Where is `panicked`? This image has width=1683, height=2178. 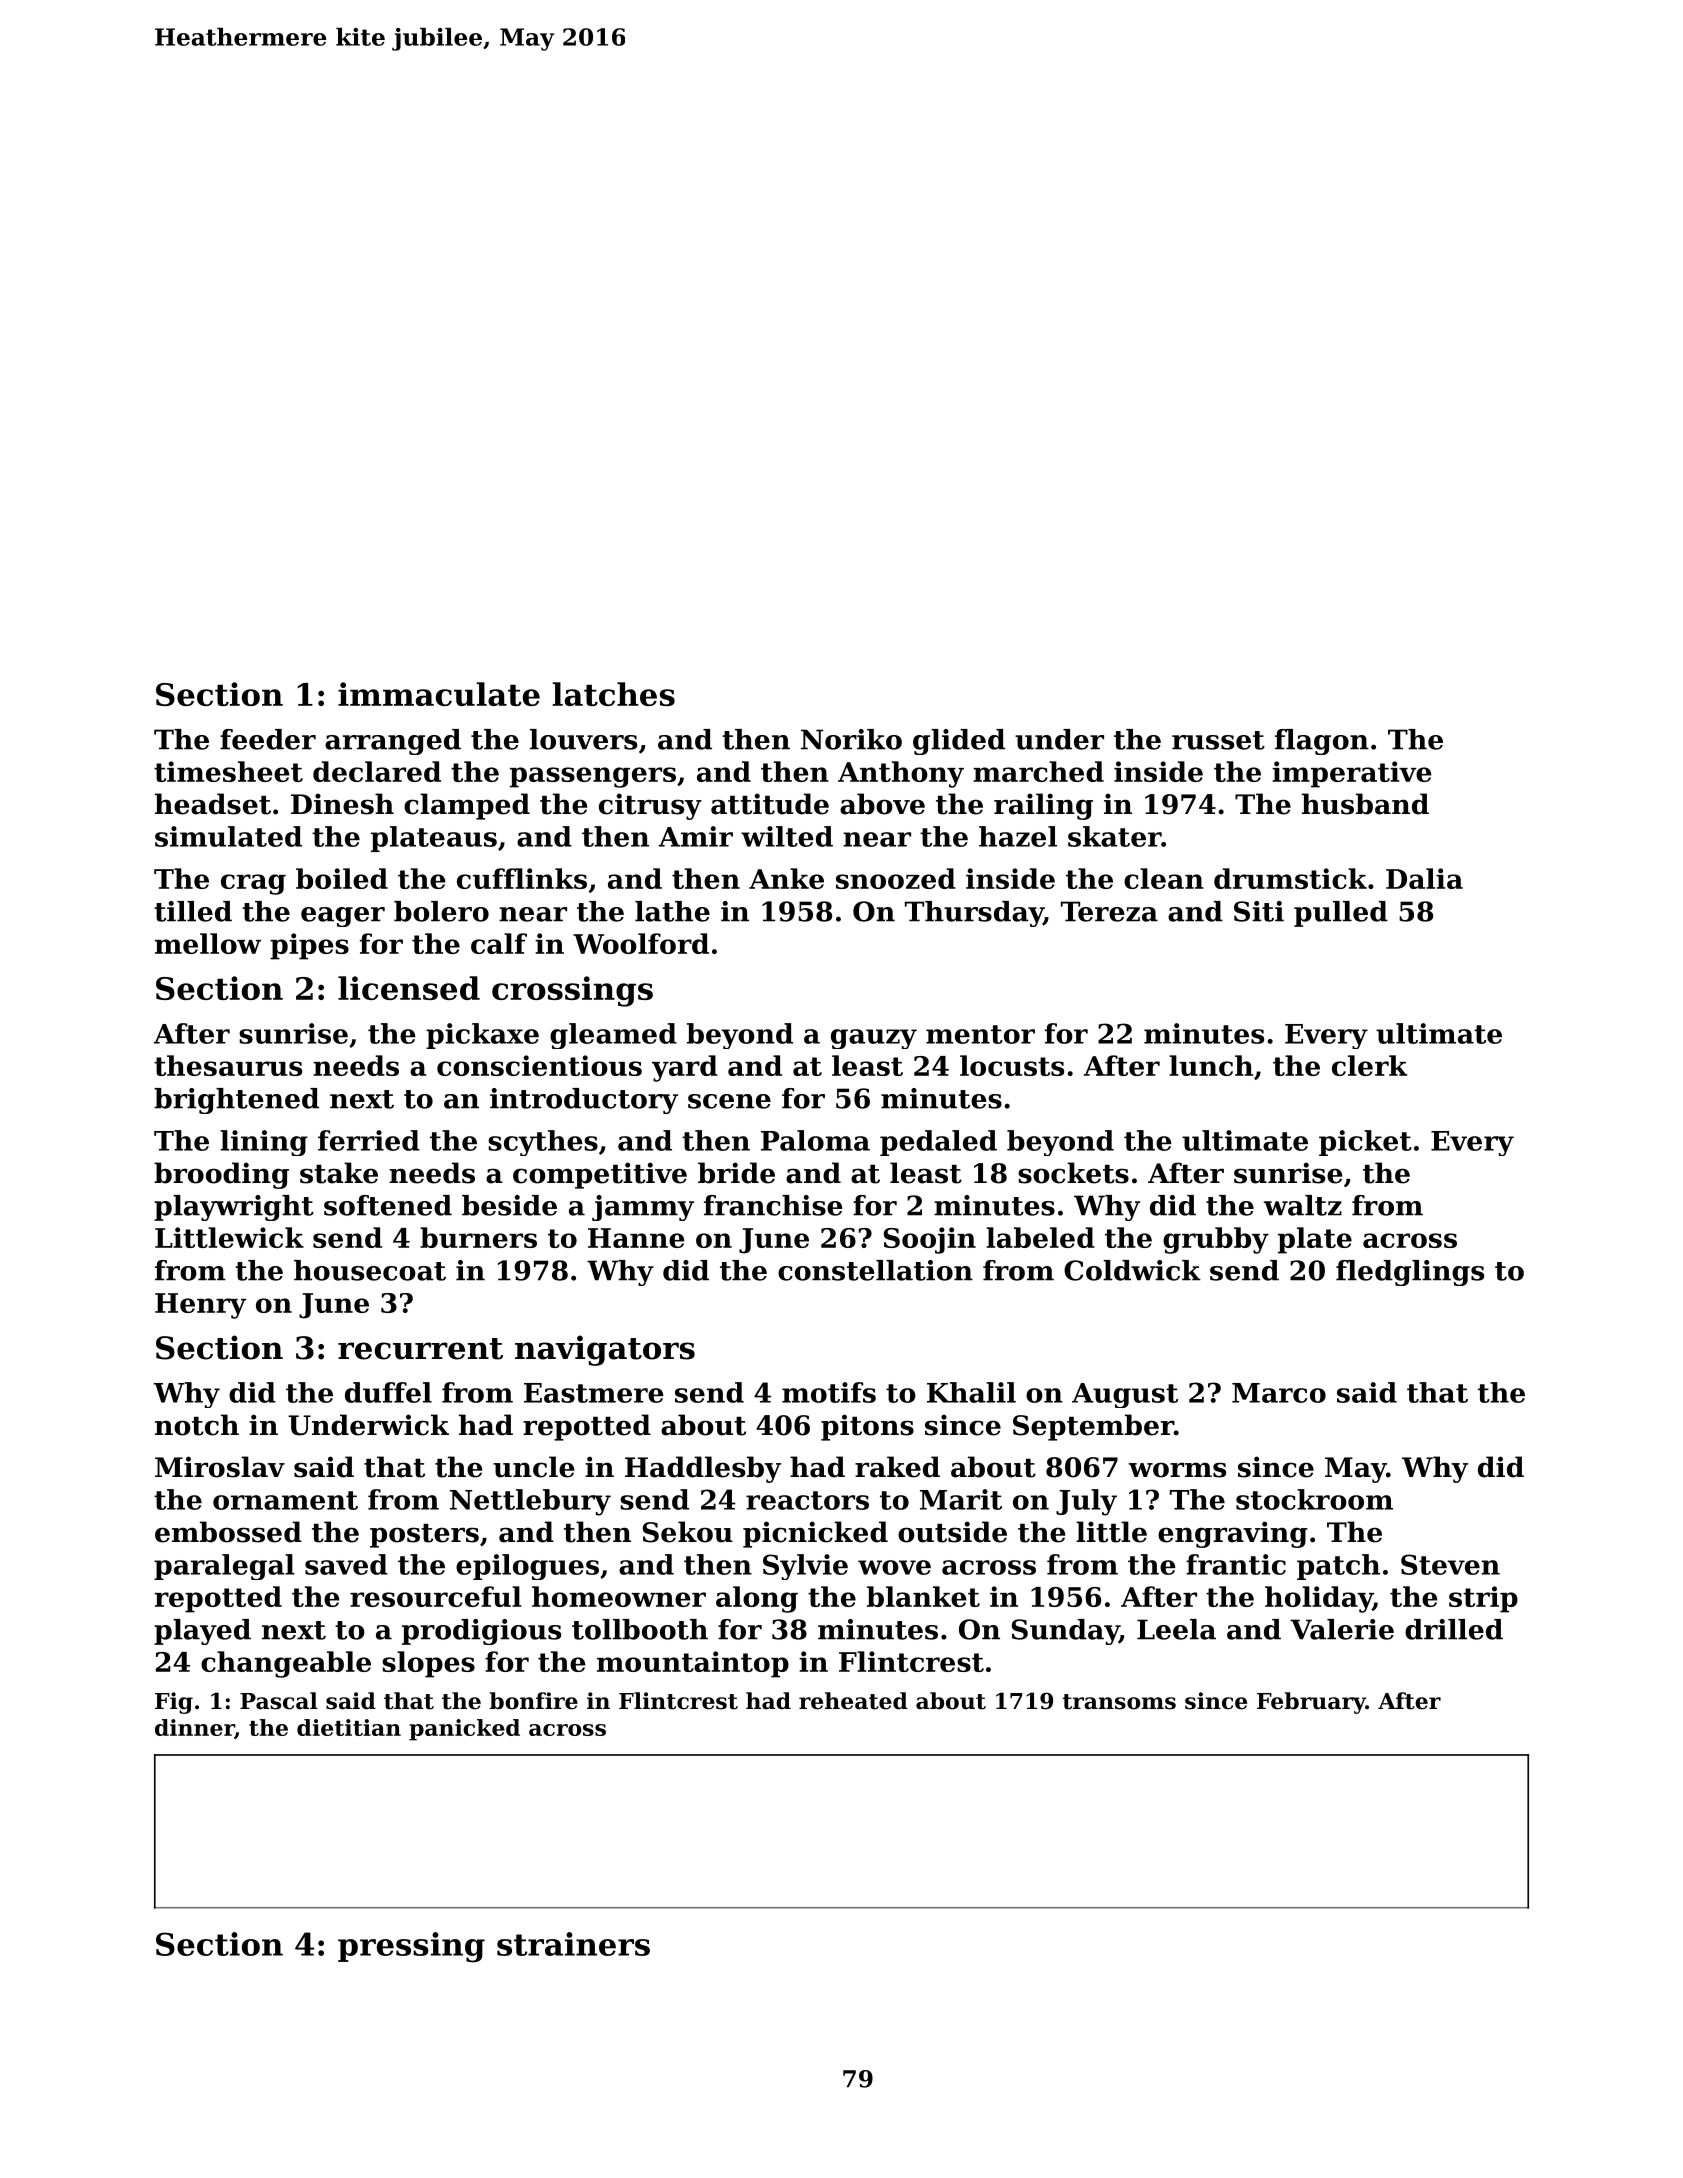 panicked is located at coordinates (464, 1730).
